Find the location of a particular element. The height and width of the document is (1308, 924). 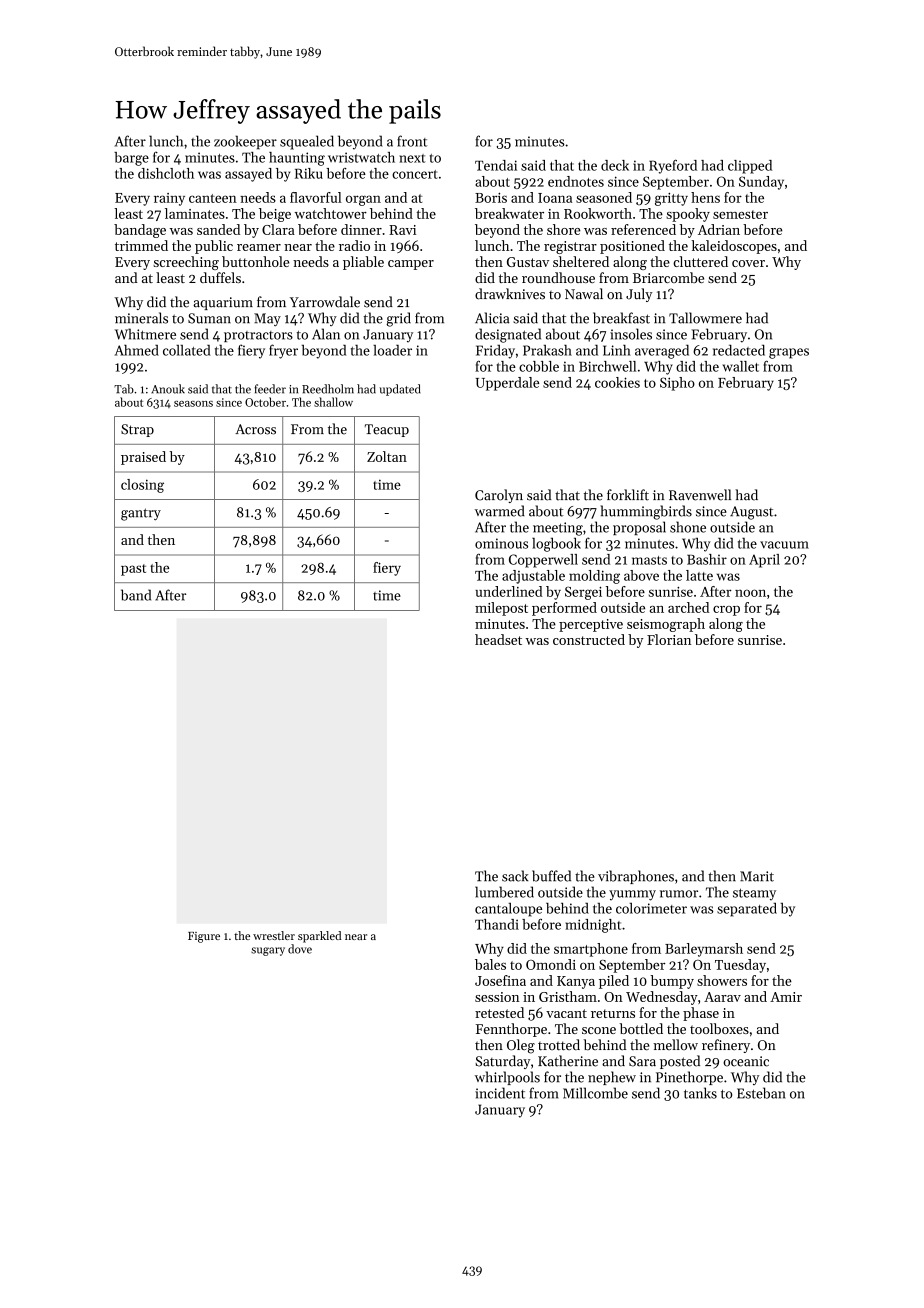

Ryeford is located at coordinates (673, 166).
